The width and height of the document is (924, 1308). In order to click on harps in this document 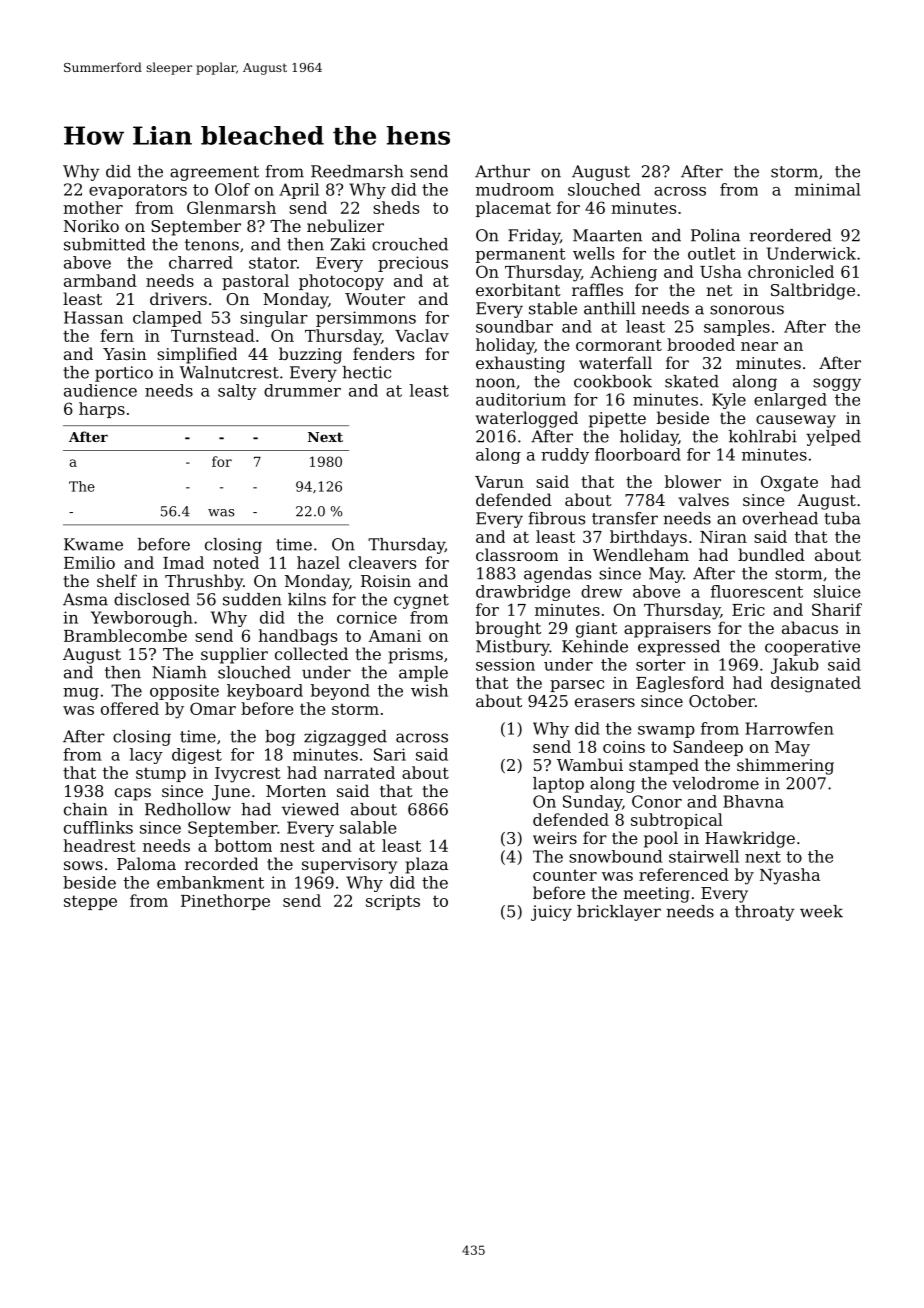, I will do `click(102, 410)`.
